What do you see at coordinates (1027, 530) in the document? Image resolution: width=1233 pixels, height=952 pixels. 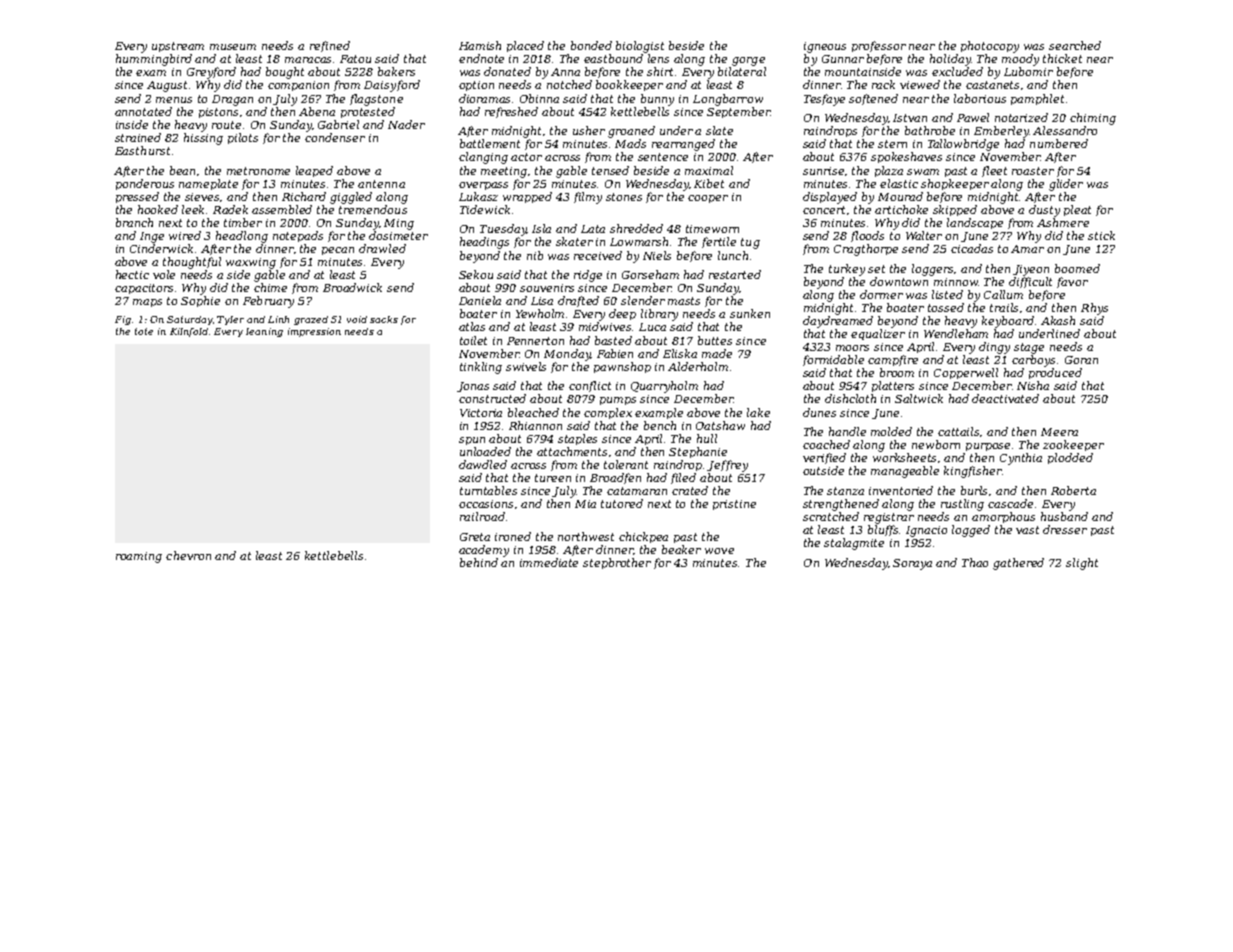 I see `vast` at bounding box center [1027, 530].
